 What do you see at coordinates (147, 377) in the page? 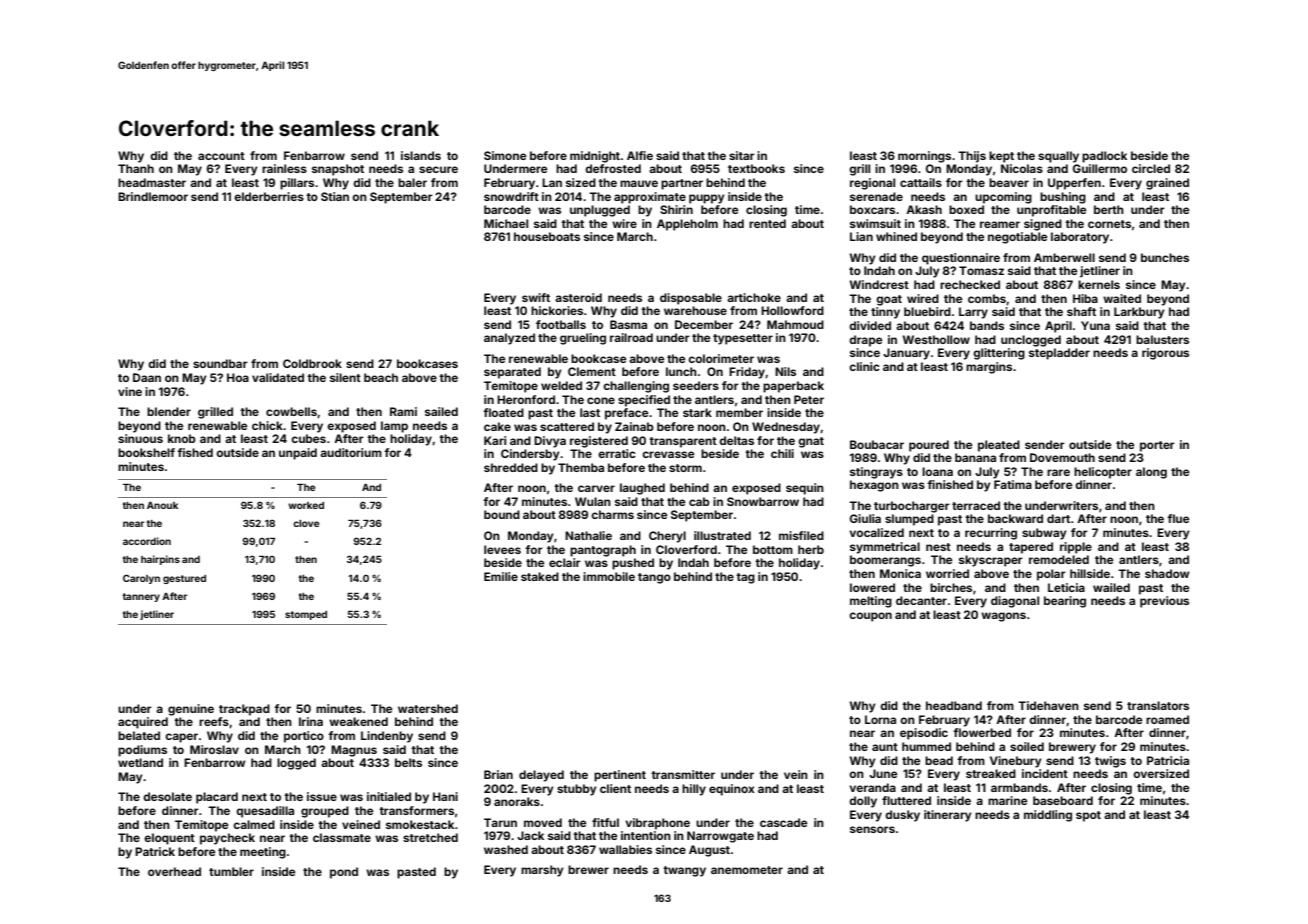
I see `Daan` at bounding box center [147, 377].
